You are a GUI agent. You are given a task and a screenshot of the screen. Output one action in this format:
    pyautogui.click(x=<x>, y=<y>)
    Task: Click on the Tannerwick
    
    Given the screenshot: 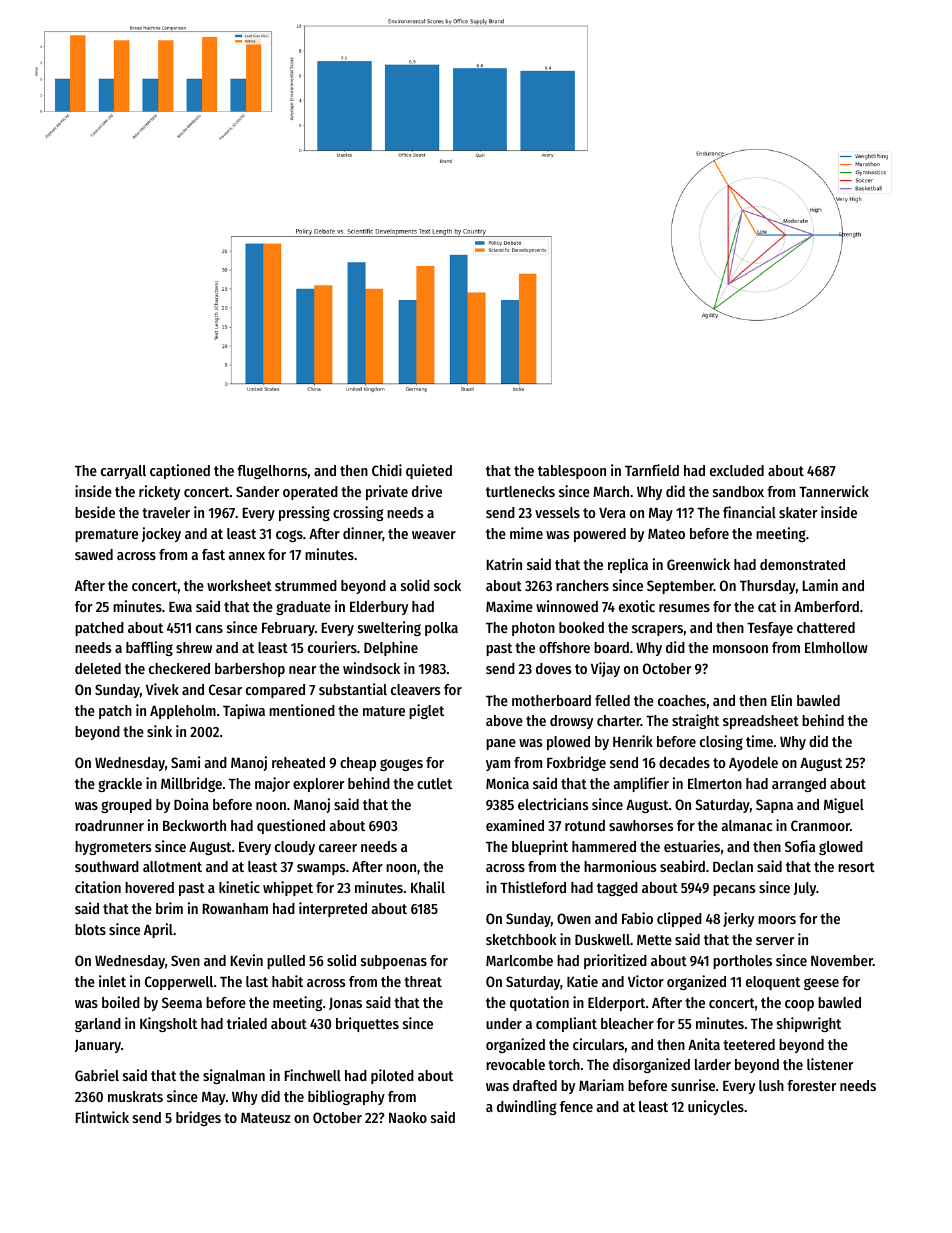 What is the action you would take?
    pyautogui.click(x=834, y=491)
